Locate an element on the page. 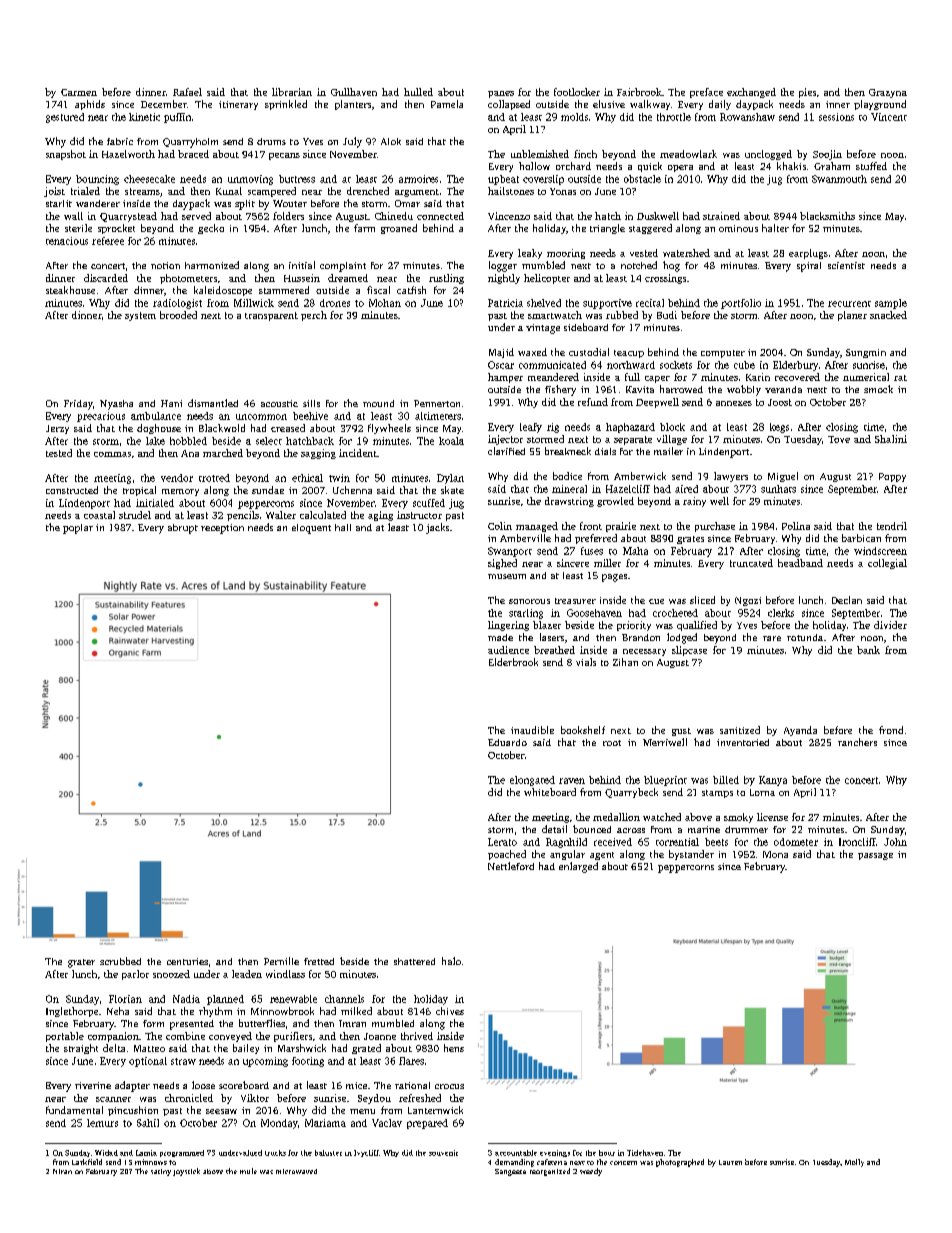 The height and width of the page is (1233, 952). Declan is located at coordinates (847, 600).
